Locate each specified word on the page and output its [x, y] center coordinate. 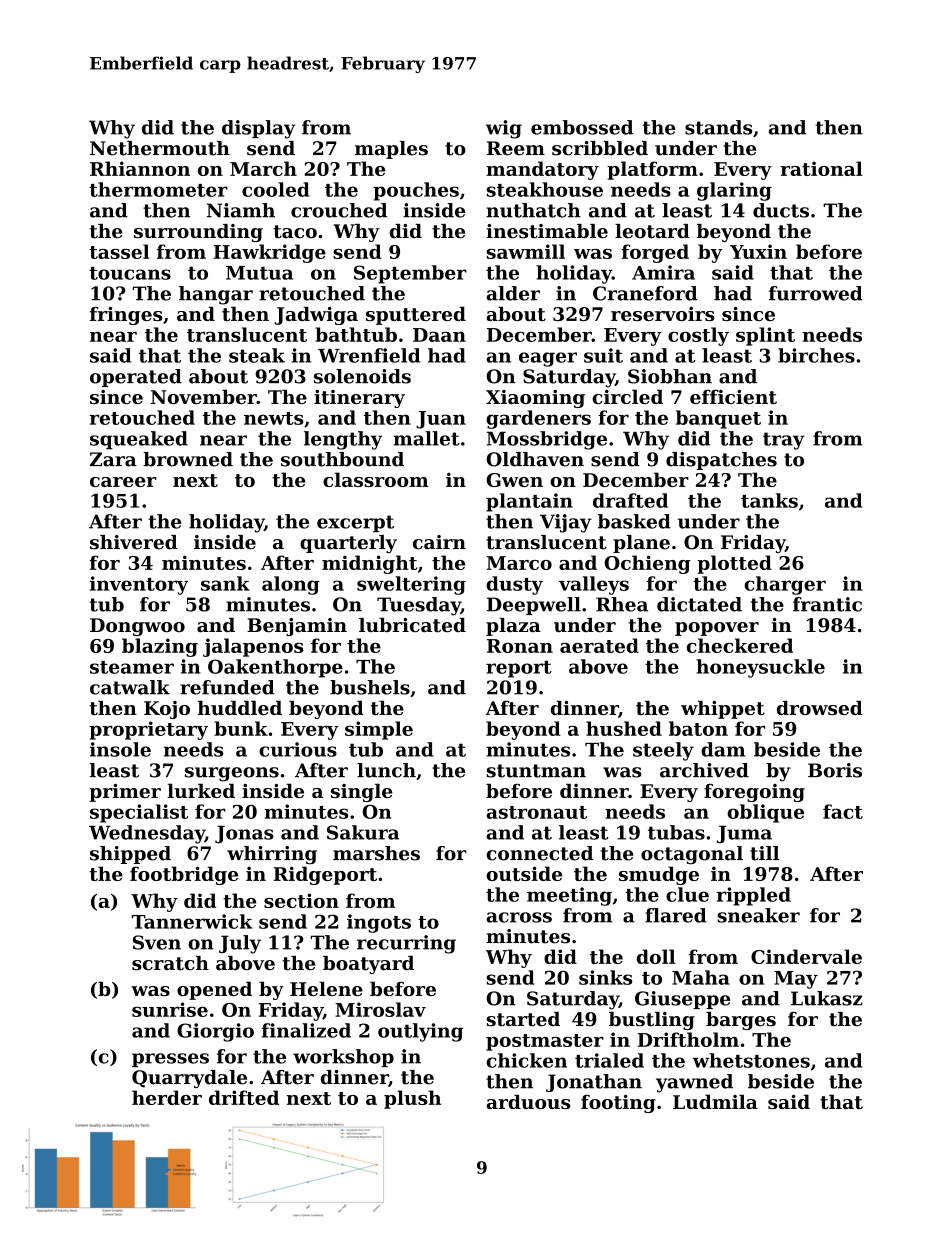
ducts [781, 210]
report [519, 669]
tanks [769, 500]
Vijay [566, 523]
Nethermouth [160, 148]
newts [274, 418]
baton [698, 728]
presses [170, 1060]
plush [412, 1099]
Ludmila [715, 1101]
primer [125, 793]
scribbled [600, 148]
